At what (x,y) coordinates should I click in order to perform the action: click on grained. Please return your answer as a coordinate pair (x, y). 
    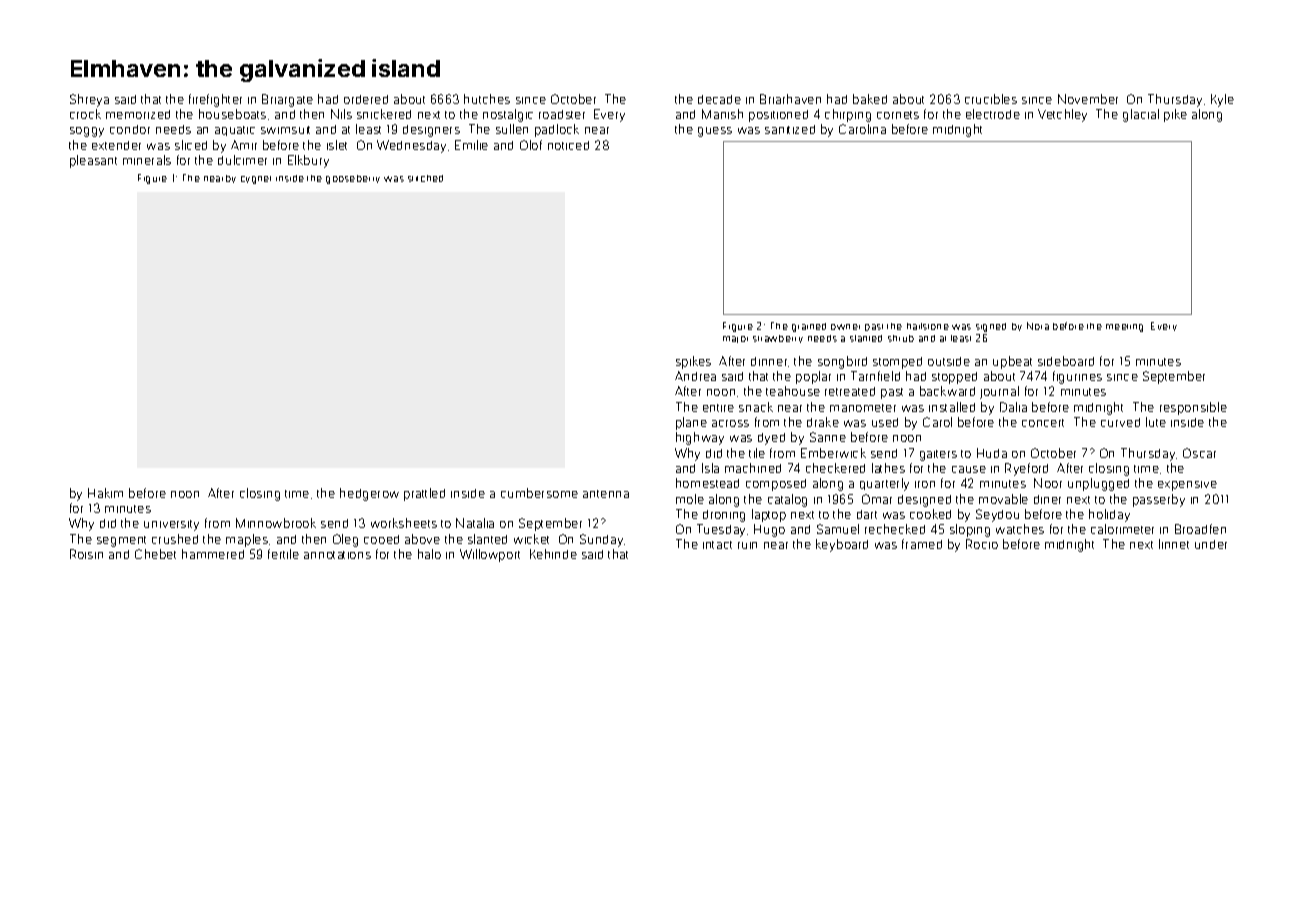
    Looking at the image, I should click on (809, 327).
